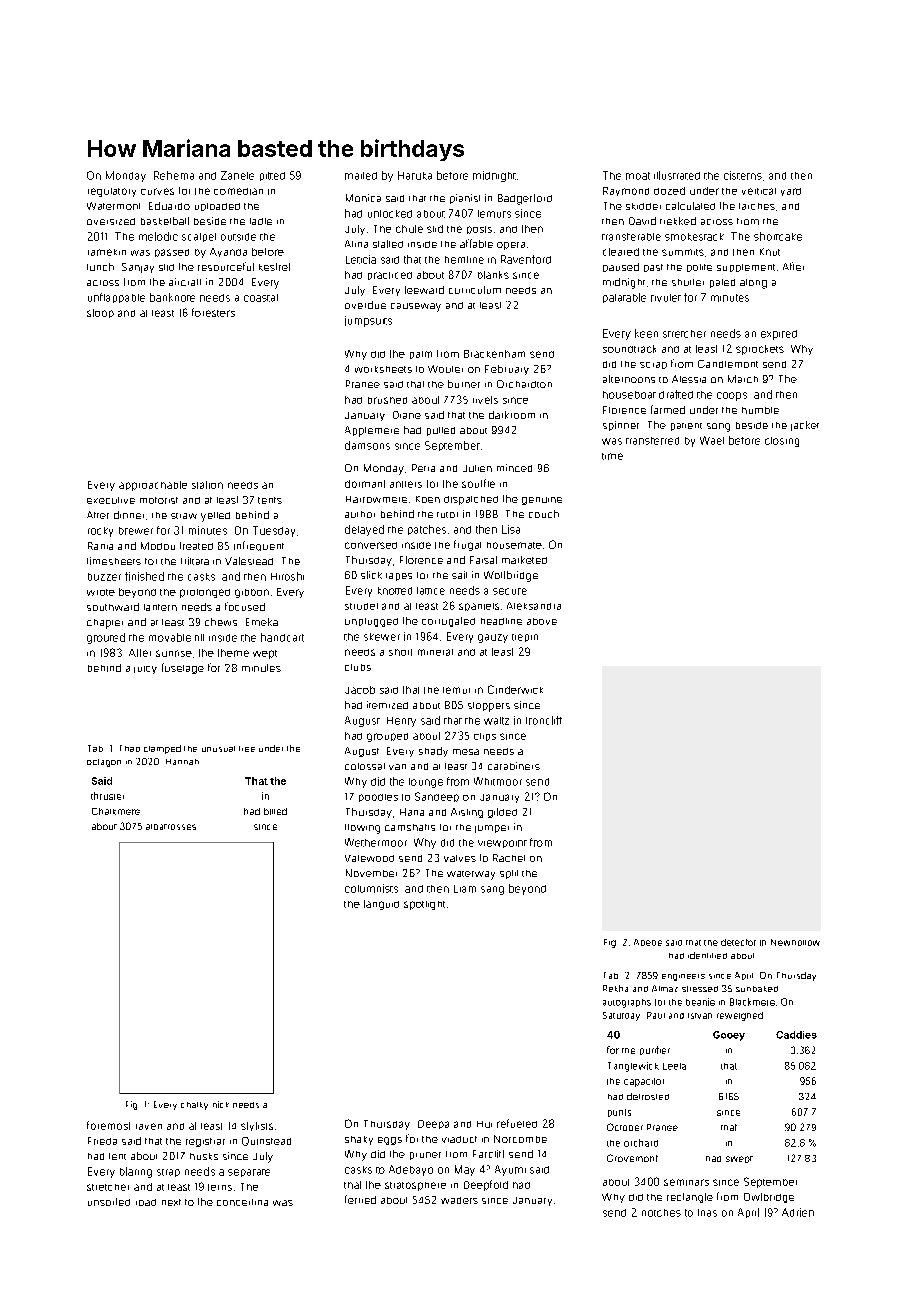 The width and height of the screenshot is (908, 1316). Describe the element at coordinates (753, 284) in the screenshot. I see `along` at that location.
